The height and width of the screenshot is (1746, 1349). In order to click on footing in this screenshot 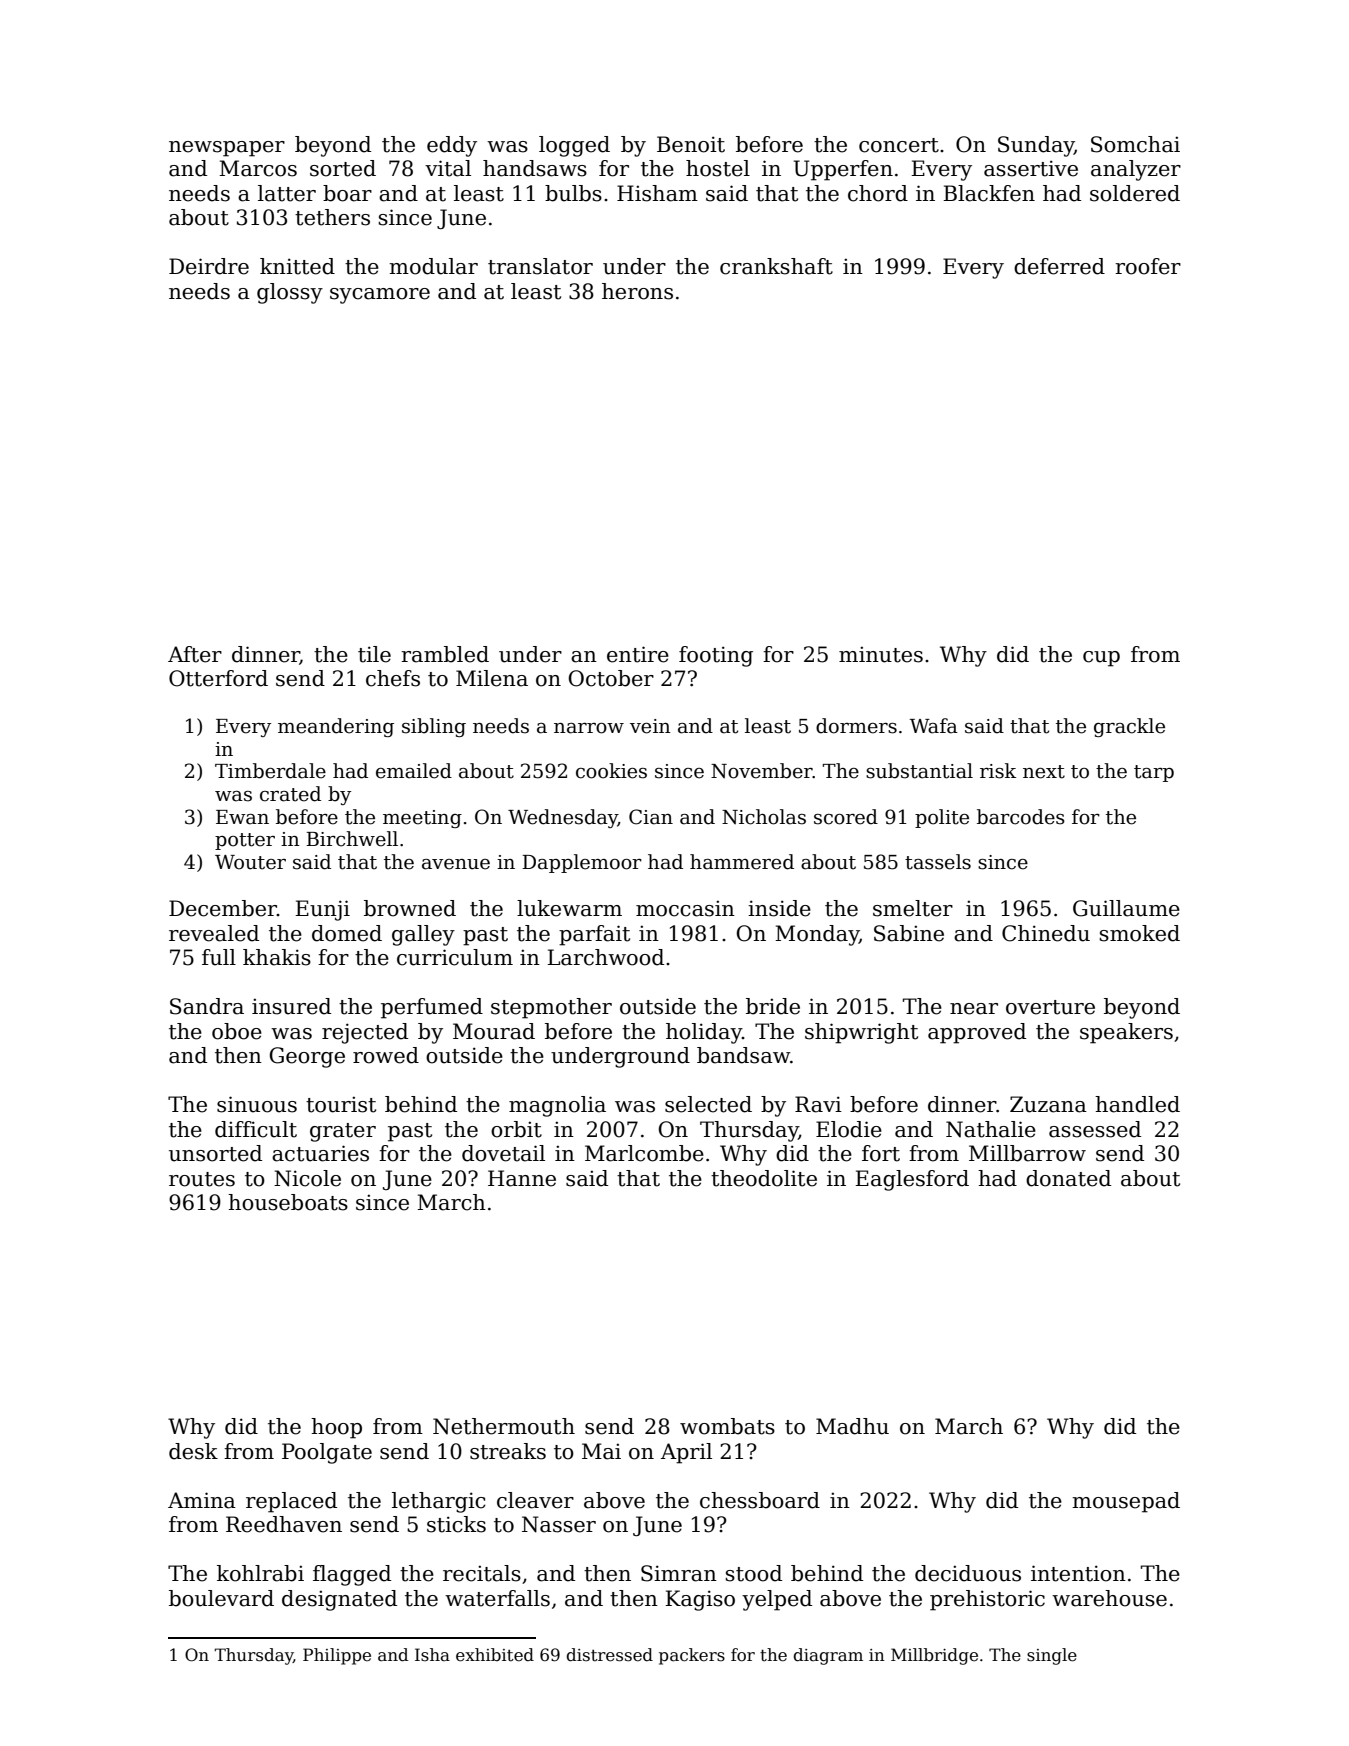, I will do `click(716, 656)`.
